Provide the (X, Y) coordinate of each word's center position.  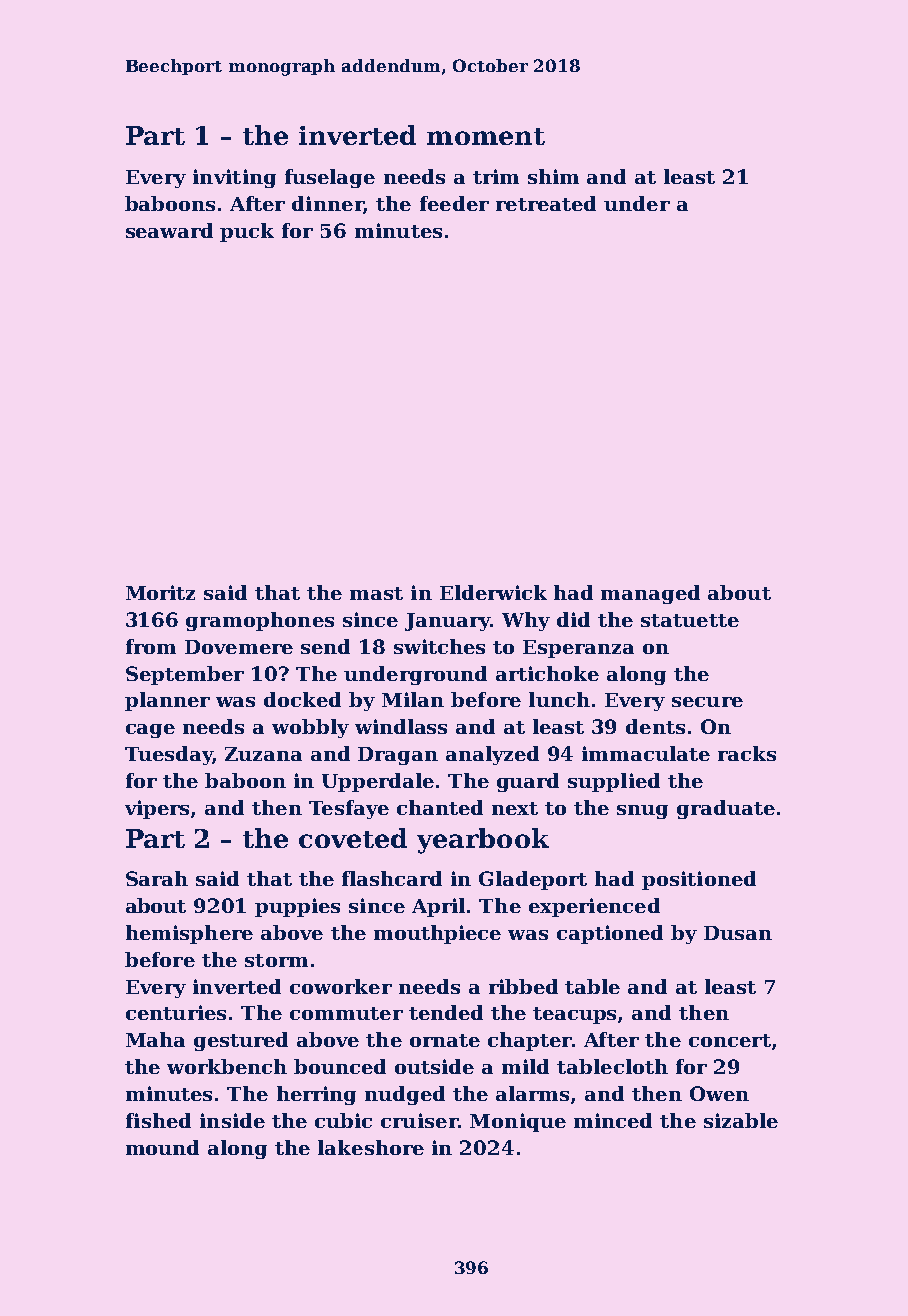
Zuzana (263, 754)
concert (730, 1040)
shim (553, 176)
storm (276, 960)
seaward (169, 230)
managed (650, 594)
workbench (227, 1066)
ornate (445, 1040)
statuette (690, 620)
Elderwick (493, 592)
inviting (234, 178)
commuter (346, 1013)
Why (526, 621)
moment (486, 136)
